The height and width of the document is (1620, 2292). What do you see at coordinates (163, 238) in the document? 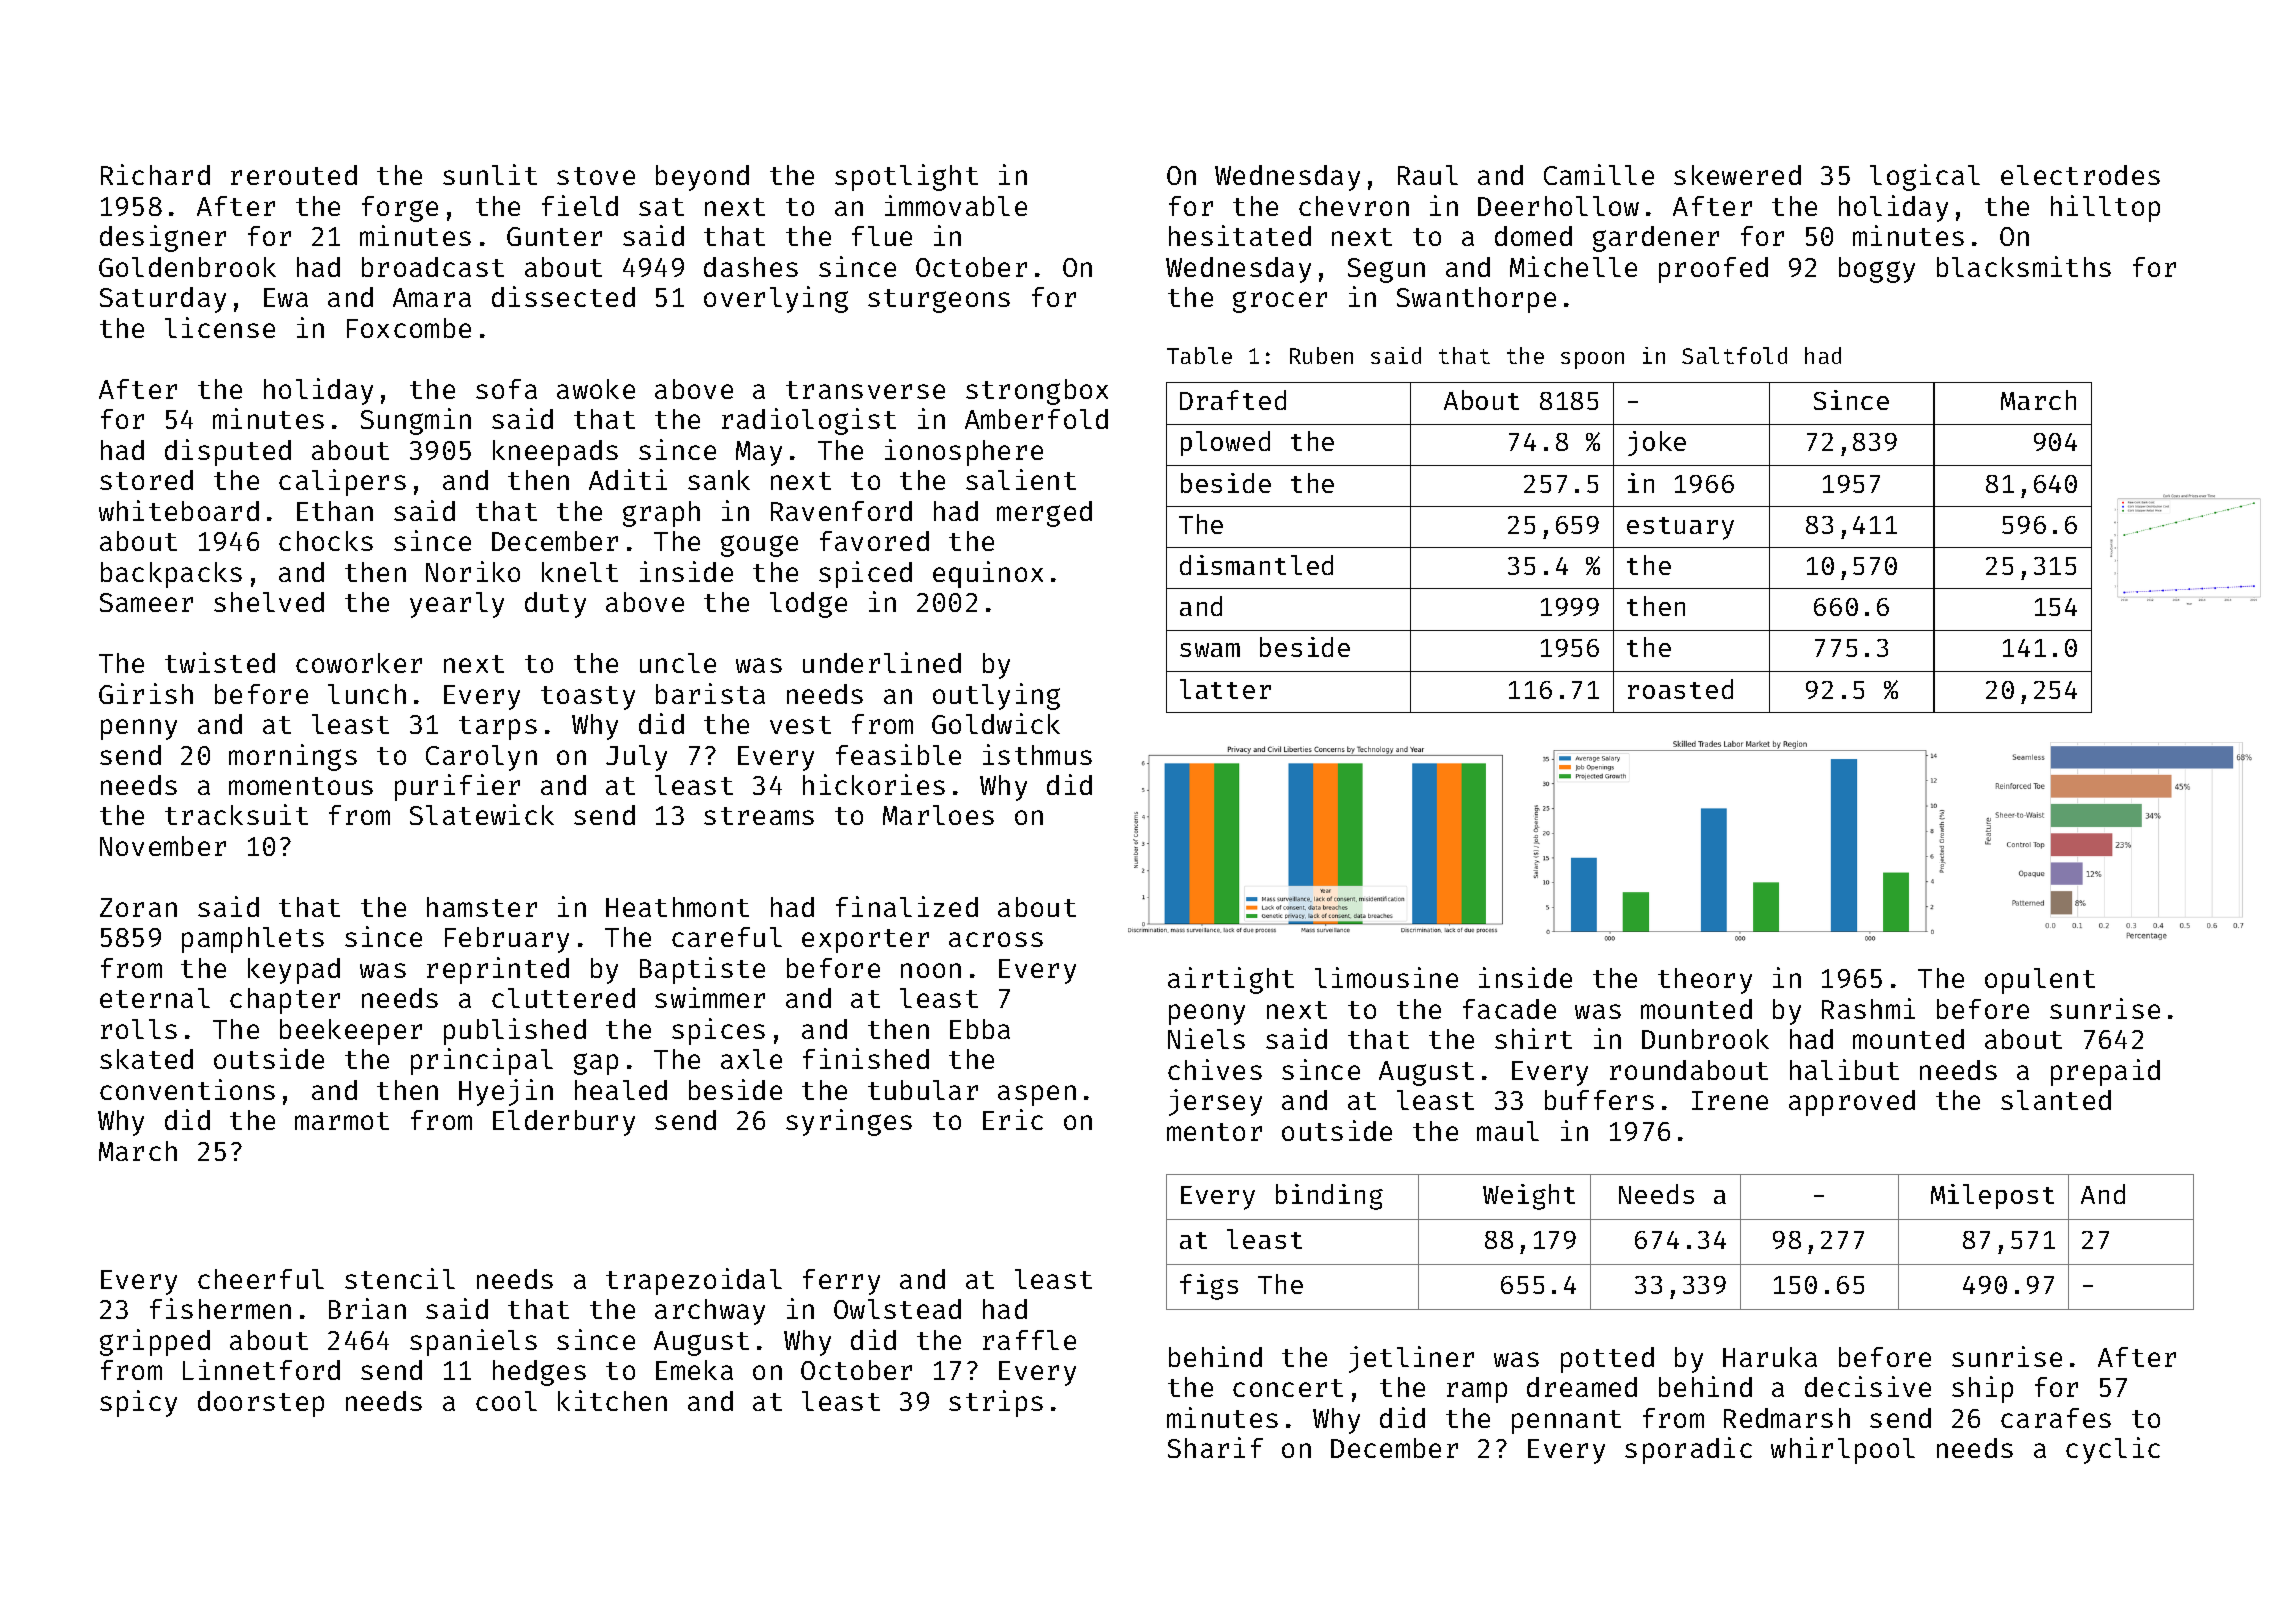
I see `designer` at bounding box center [163, 238].
